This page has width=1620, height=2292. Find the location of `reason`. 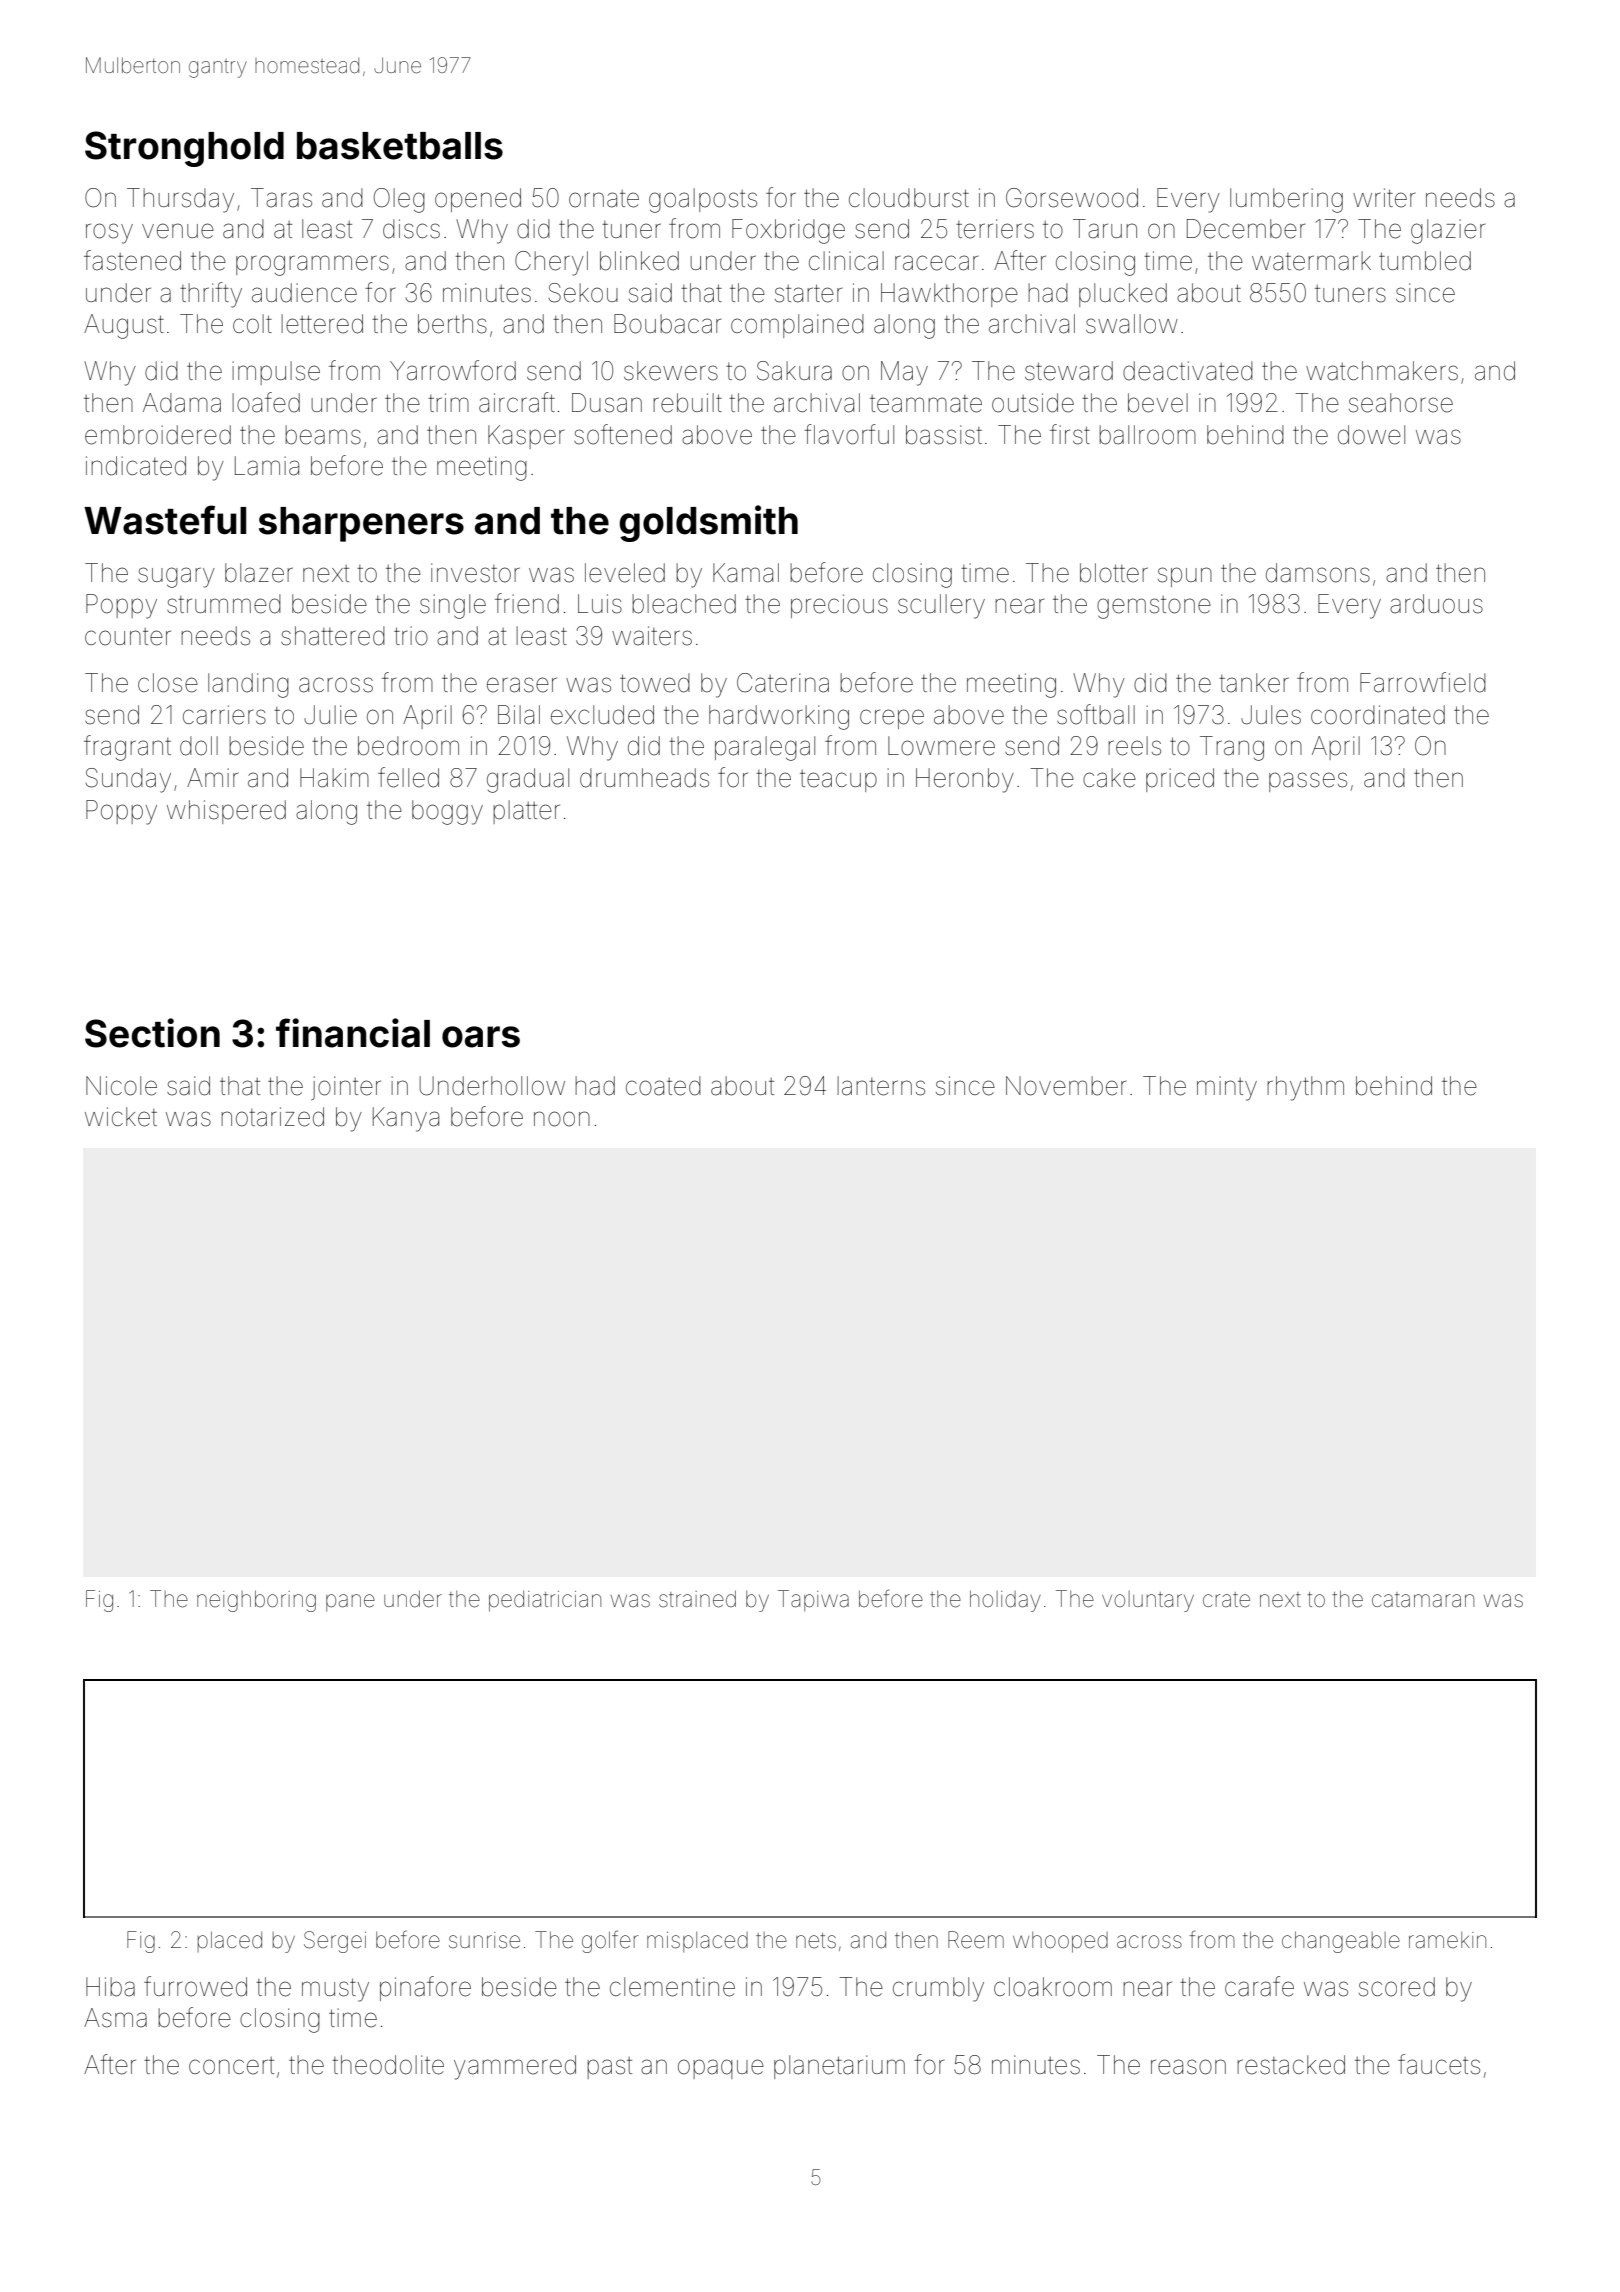

reason is located at coordinates (1188, 2067).
